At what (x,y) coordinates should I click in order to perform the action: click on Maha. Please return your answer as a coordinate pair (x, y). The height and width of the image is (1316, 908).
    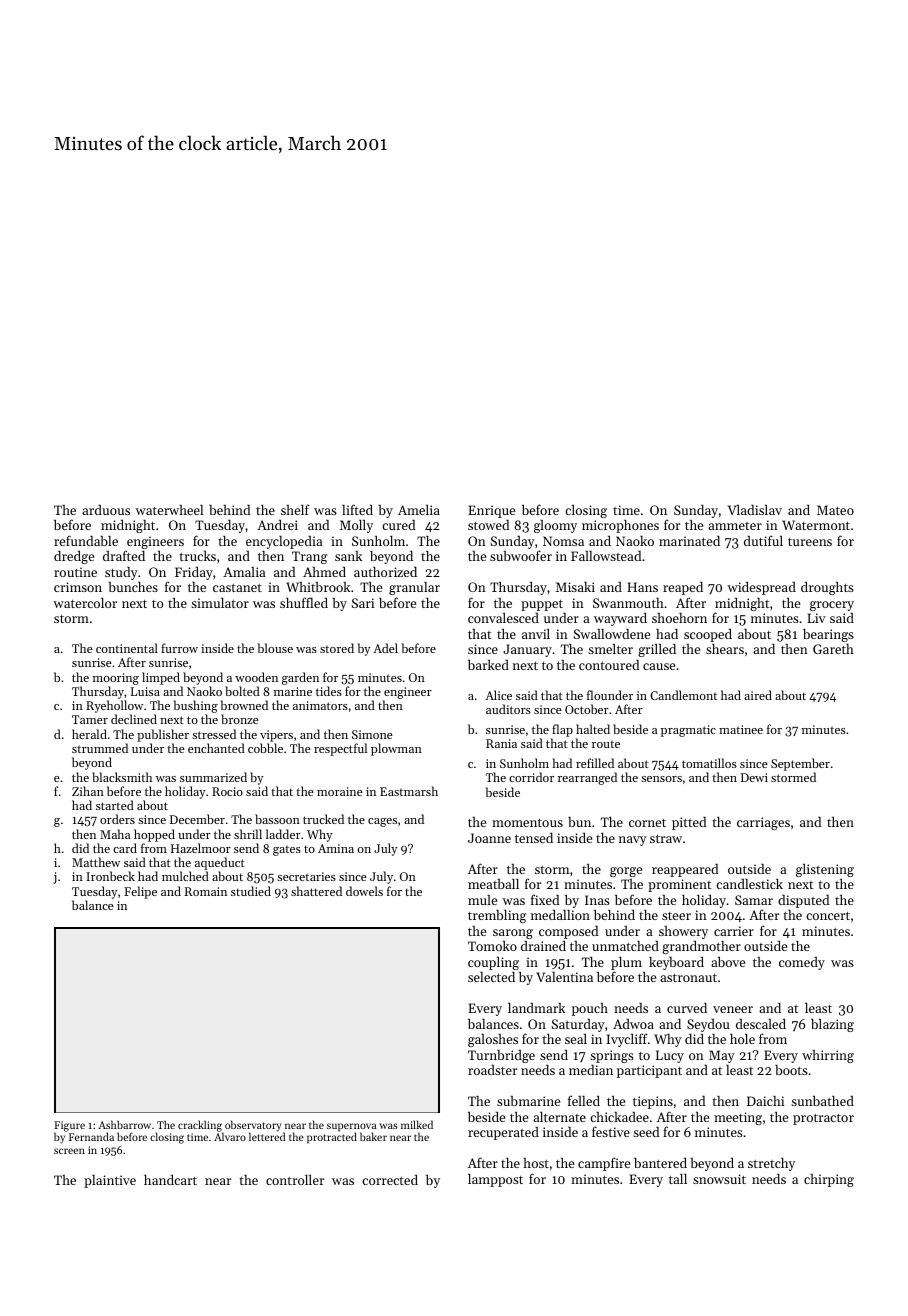
    Looking at the image, I should click on (115, 834).
